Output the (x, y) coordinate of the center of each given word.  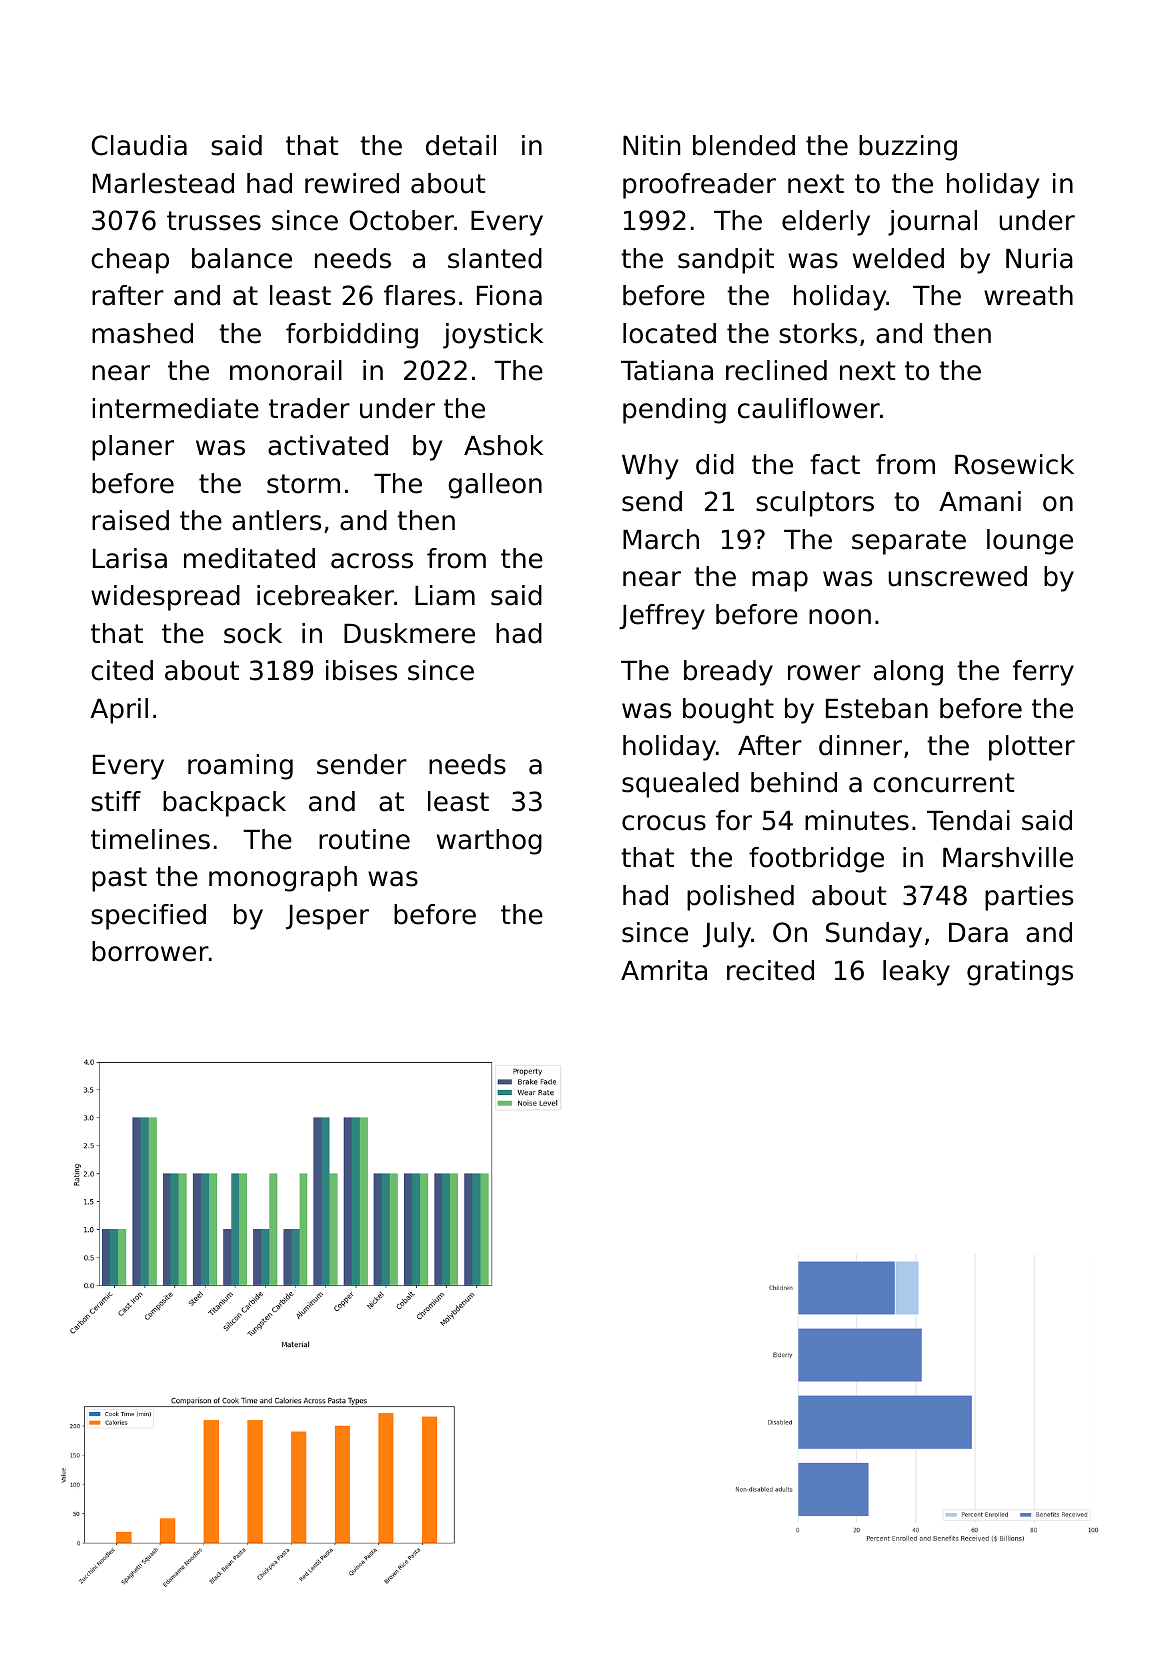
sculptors (815, 504)
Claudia (139, 145)
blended (744, 145)
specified (148, 917)
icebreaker (325, 595)
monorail (286, 370)
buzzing (908, 148)
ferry (1043, 673)
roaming (240, 767)
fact (835, 464)
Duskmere (409, 633)
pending (674, 411)
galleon (495, 486)
